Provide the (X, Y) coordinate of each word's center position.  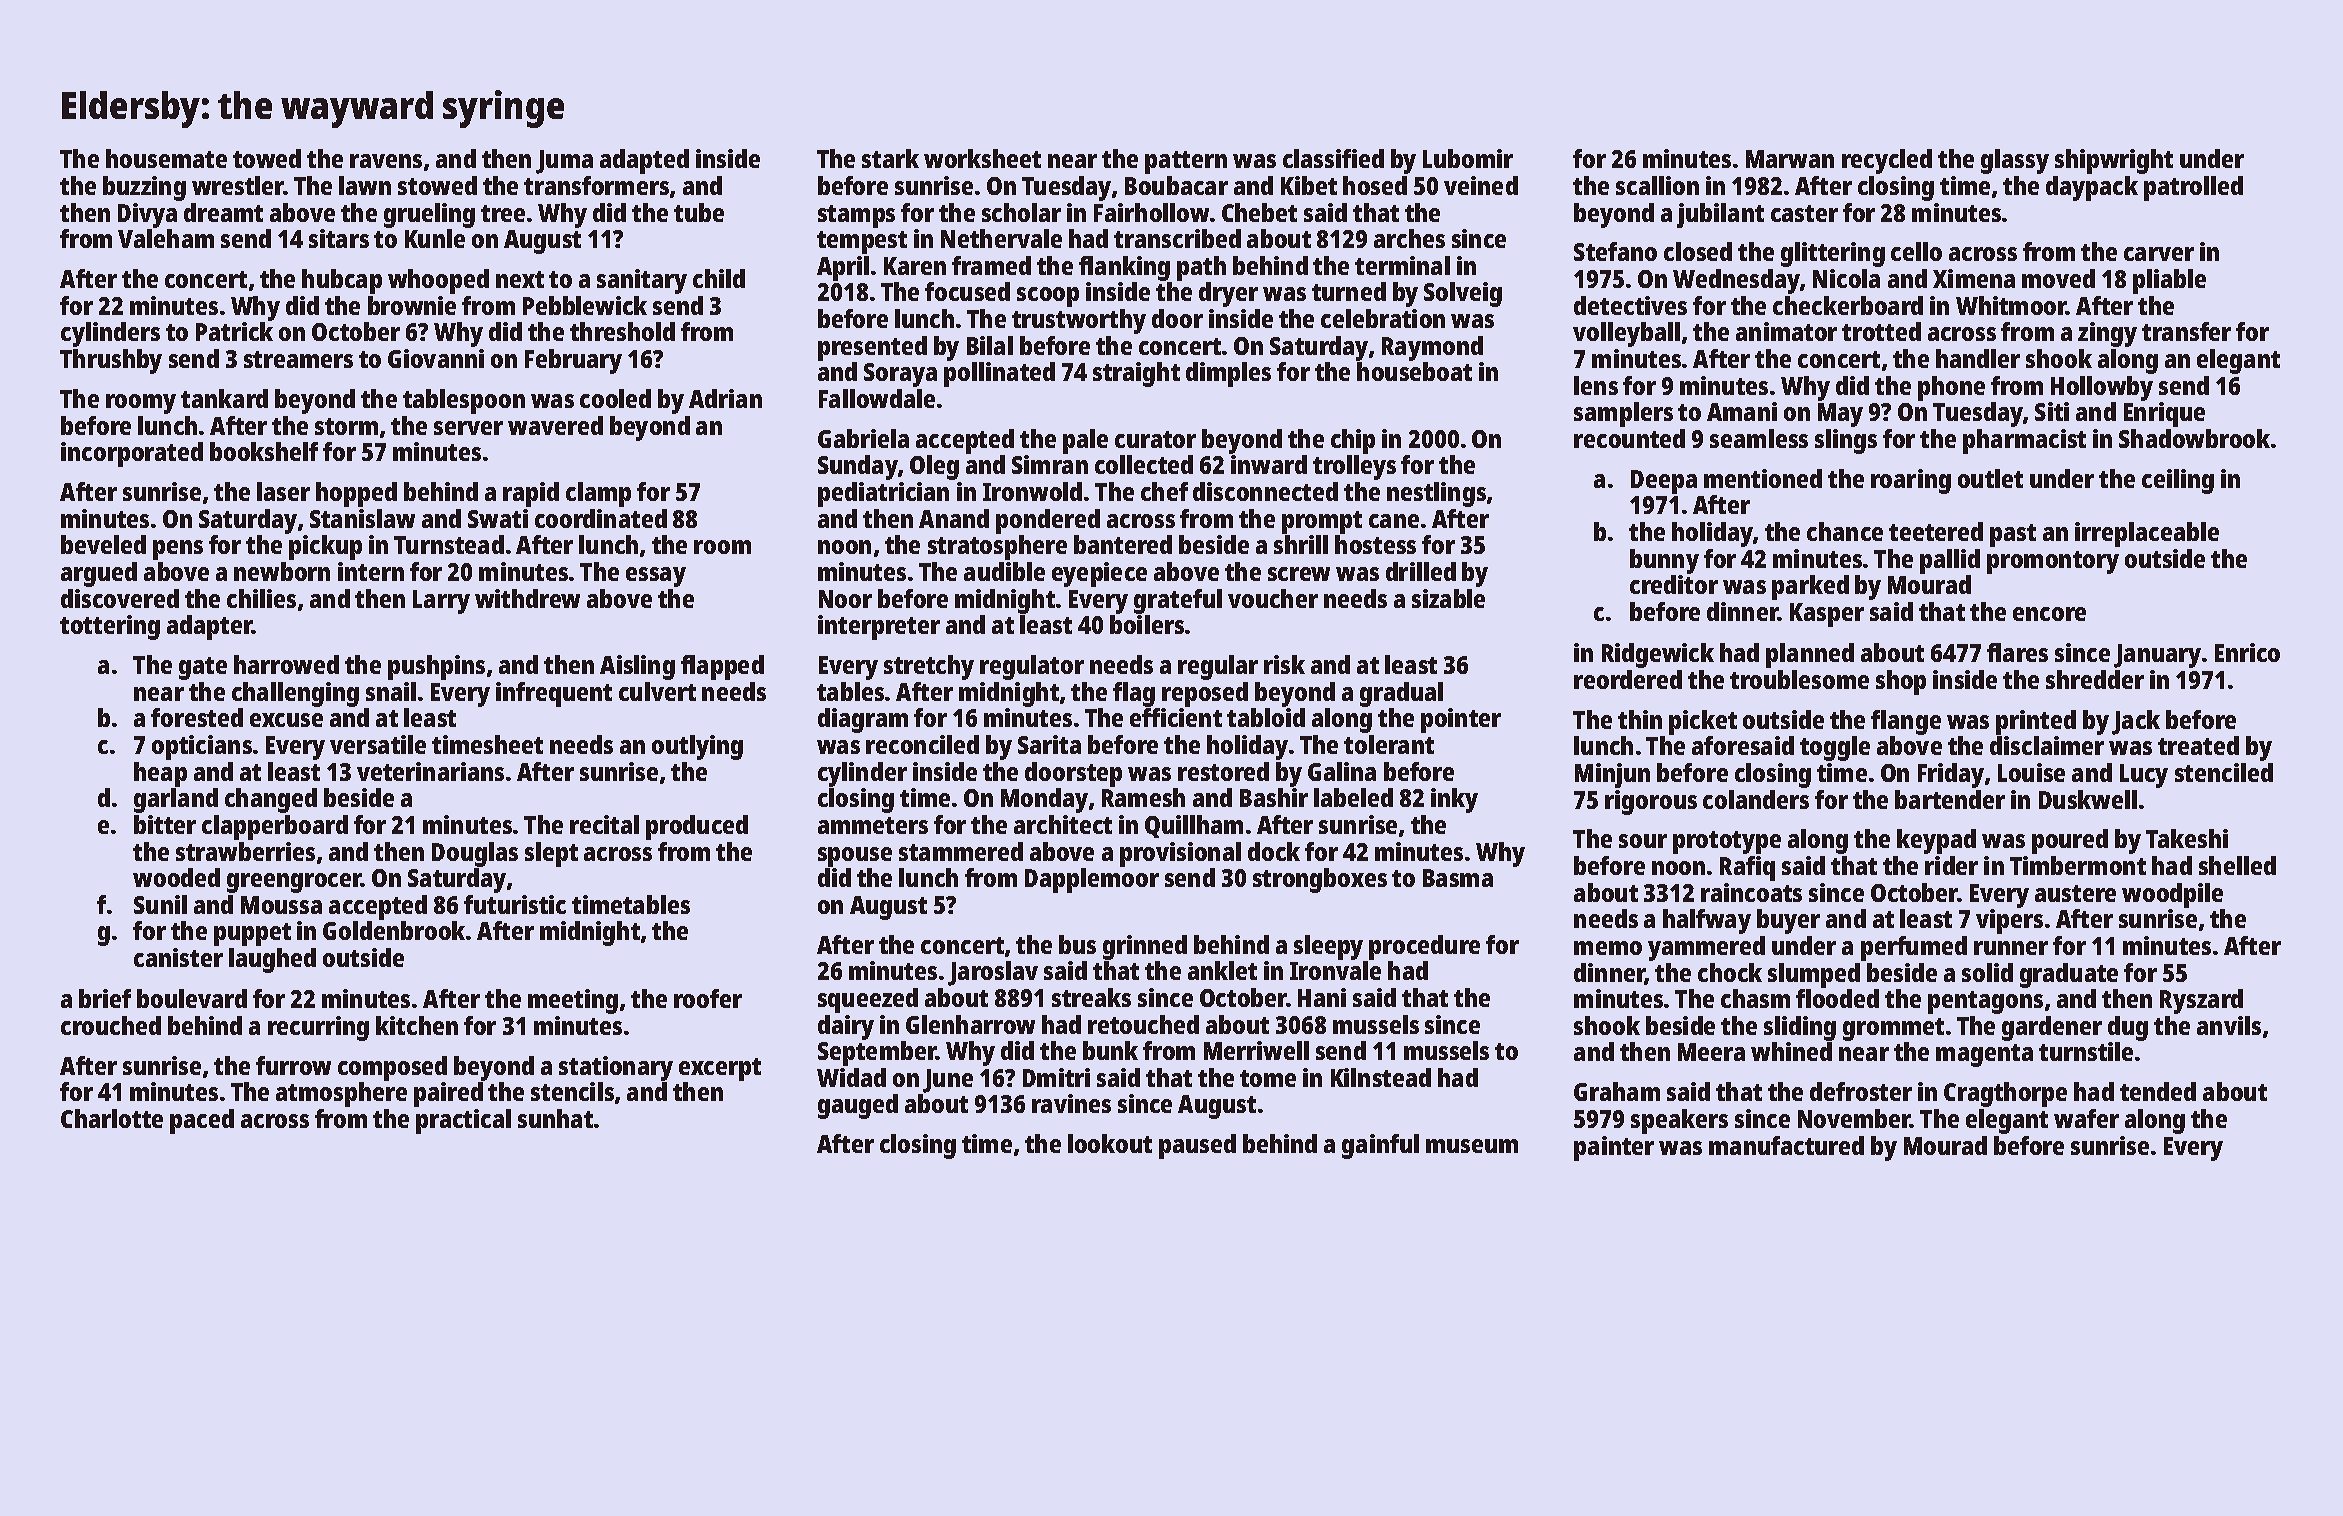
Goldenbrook (394, 930)
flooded (1837, 998)
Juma (564, 162)
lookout (1110, 1143)
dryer (1228, 294)
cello (1916, 251)
